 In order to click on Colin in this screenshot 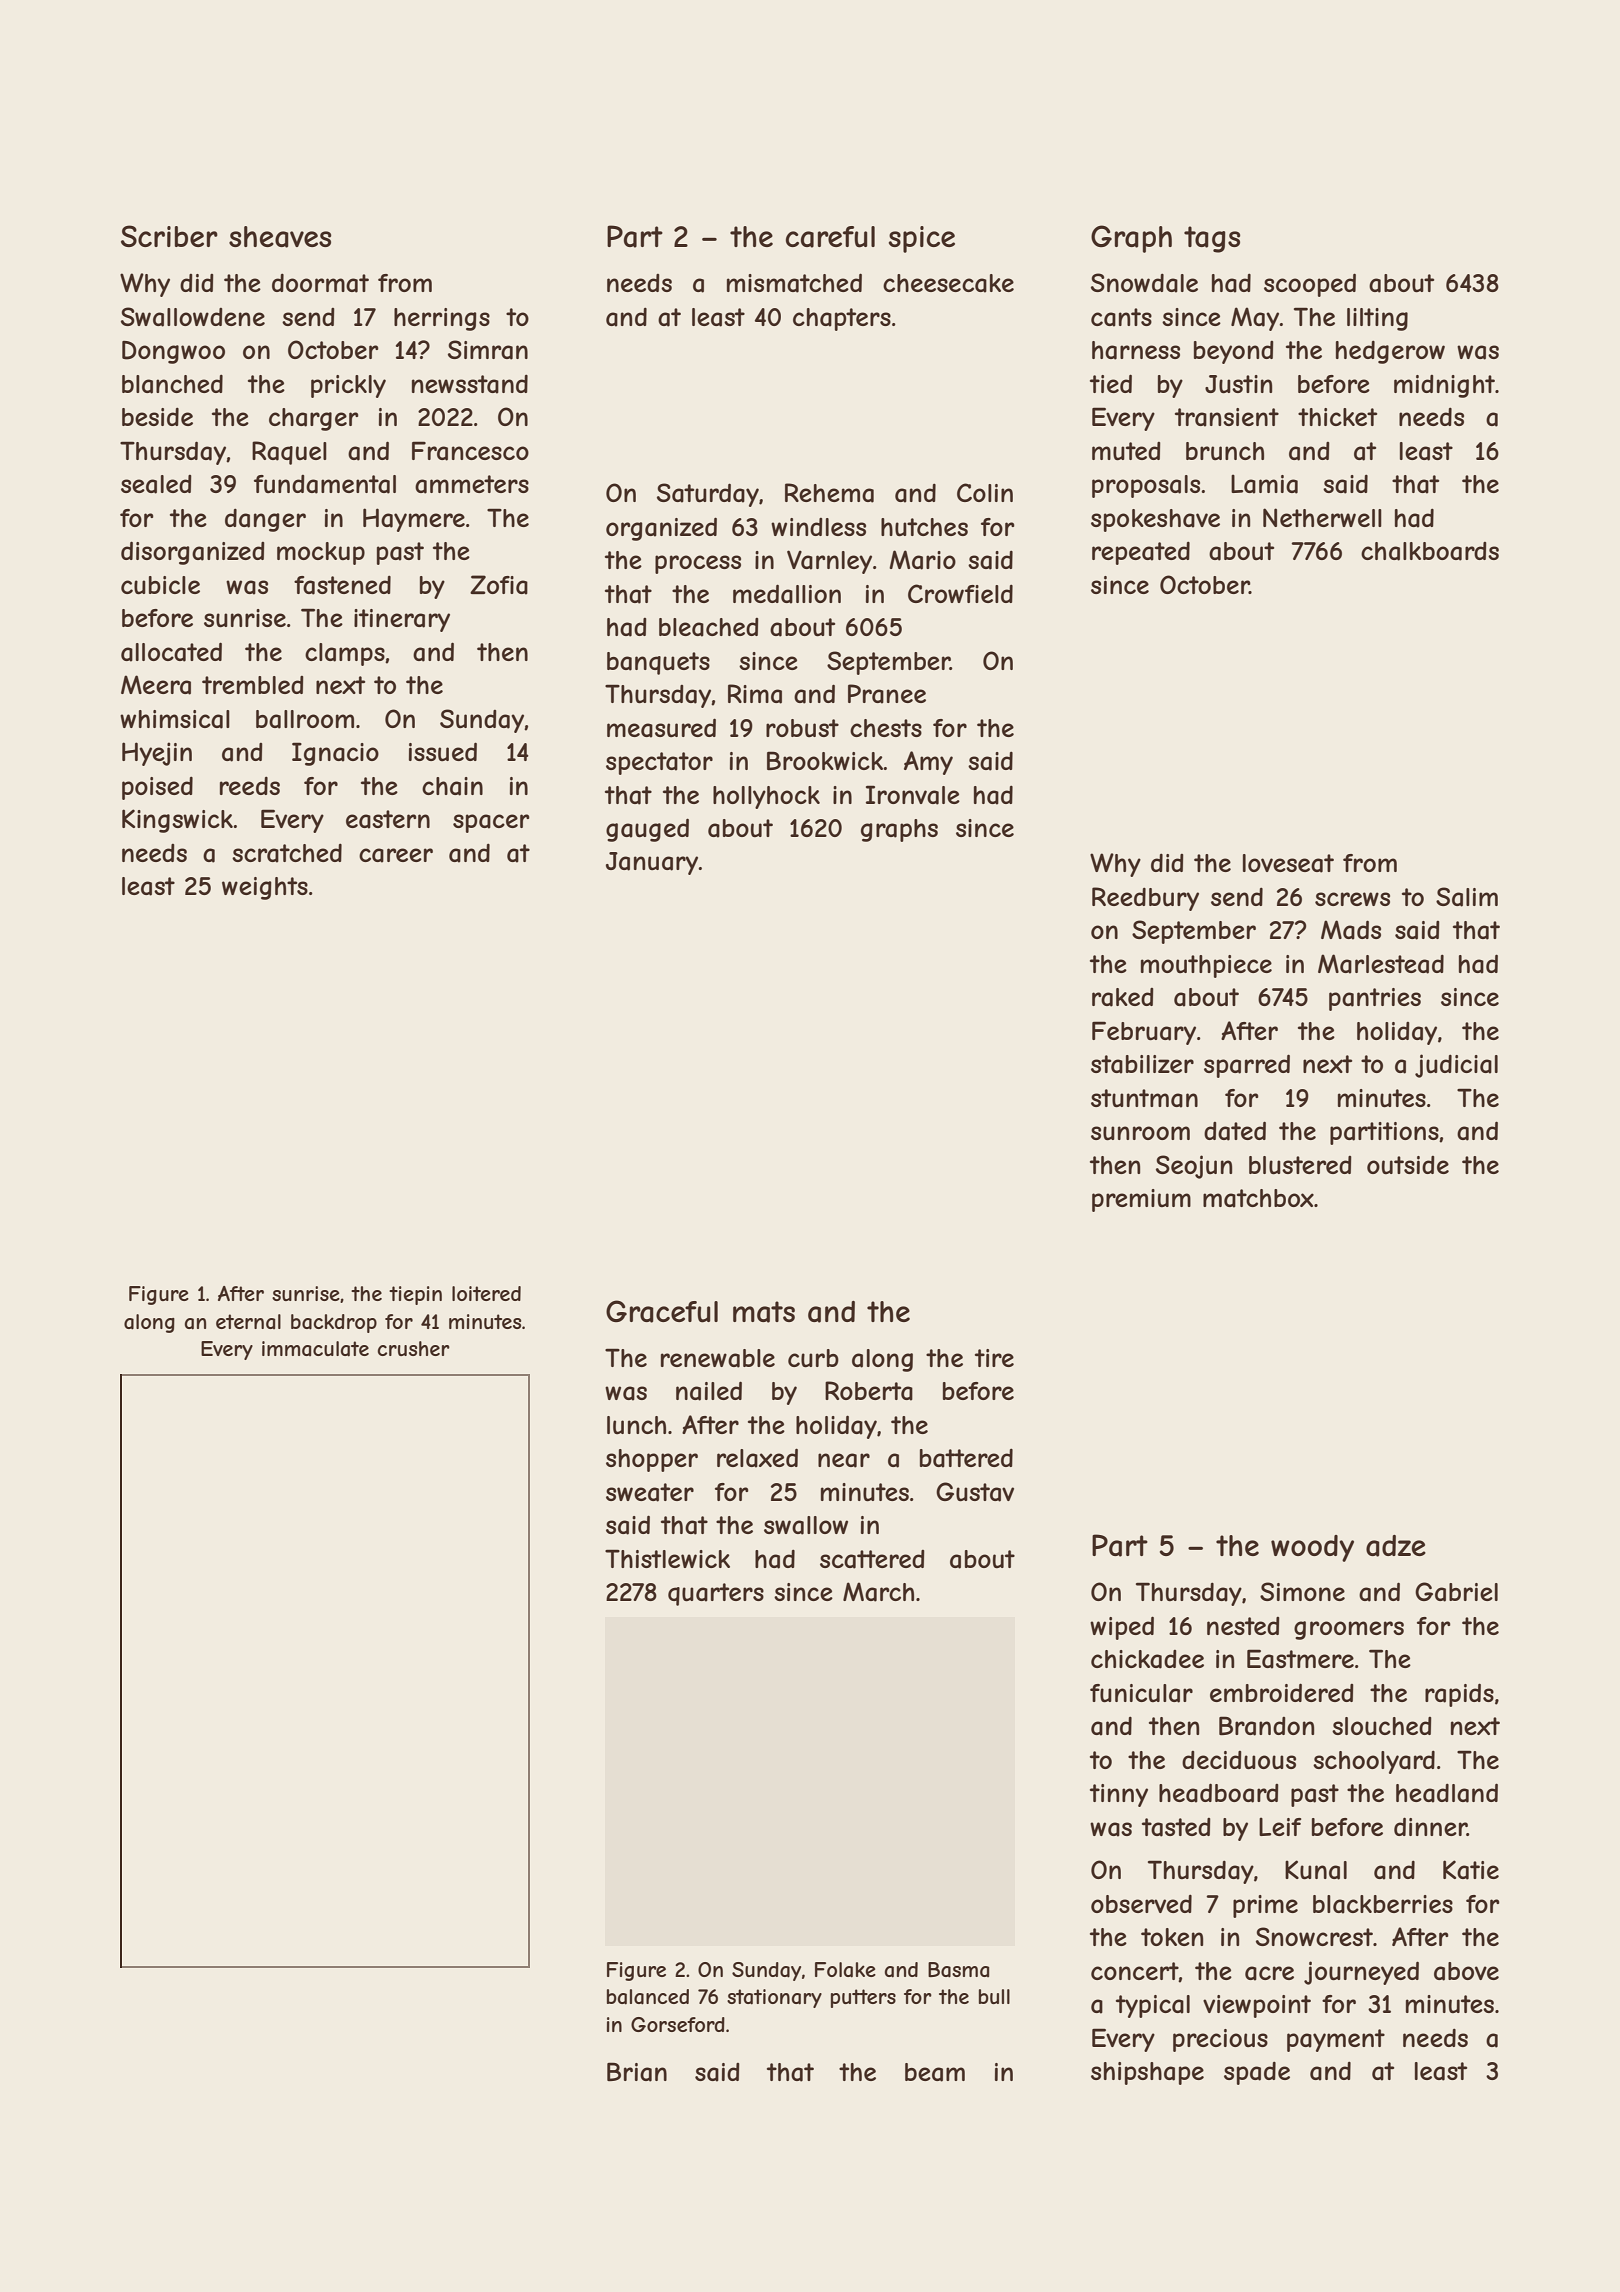, I will do `click(985, 492)`.
